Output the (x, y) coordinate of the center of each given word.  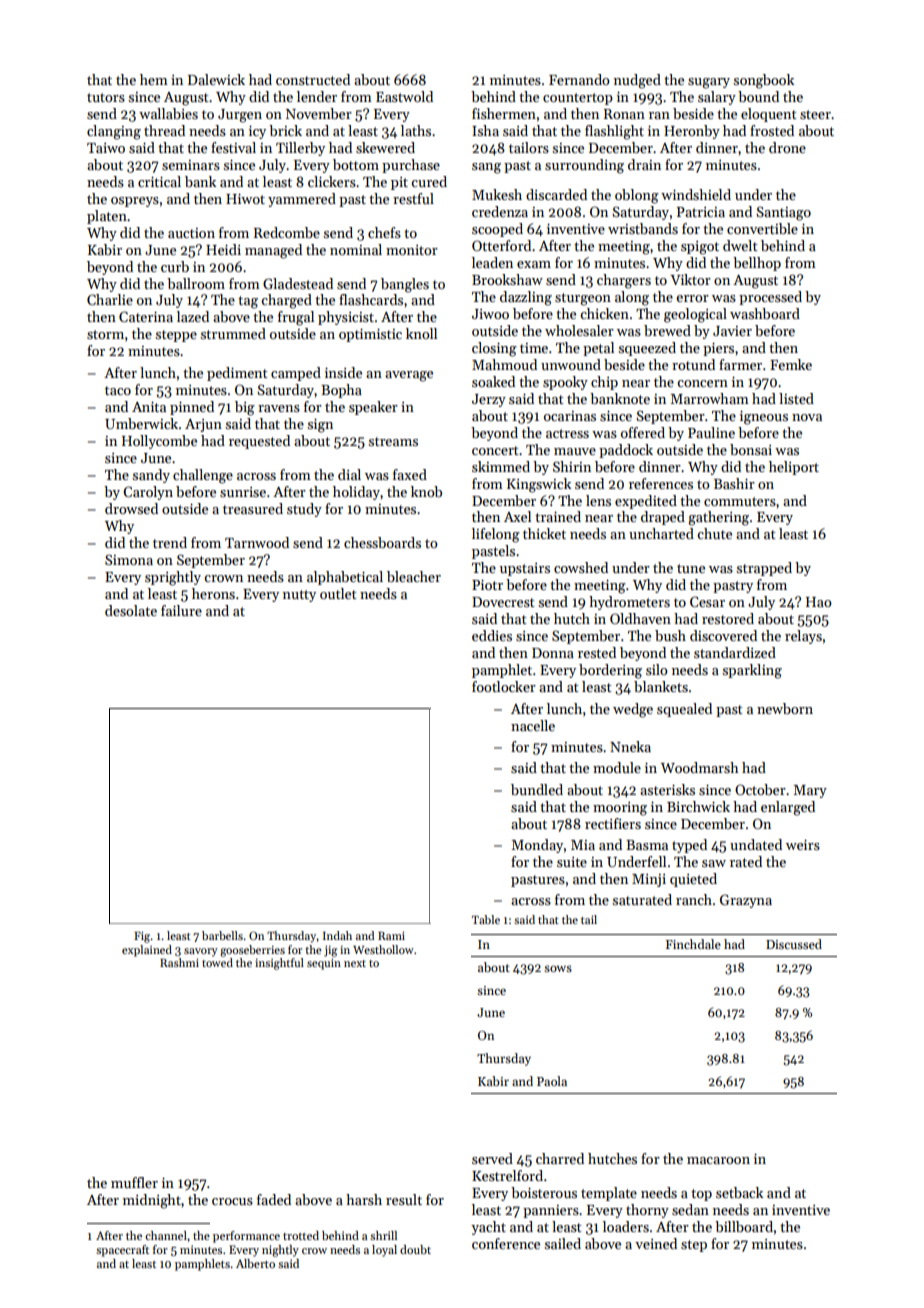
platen (107, 217)
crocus (232, 1201)
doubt (415, 1249)
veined (656, 1243)
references (661, 483)
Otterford (501, 245)
